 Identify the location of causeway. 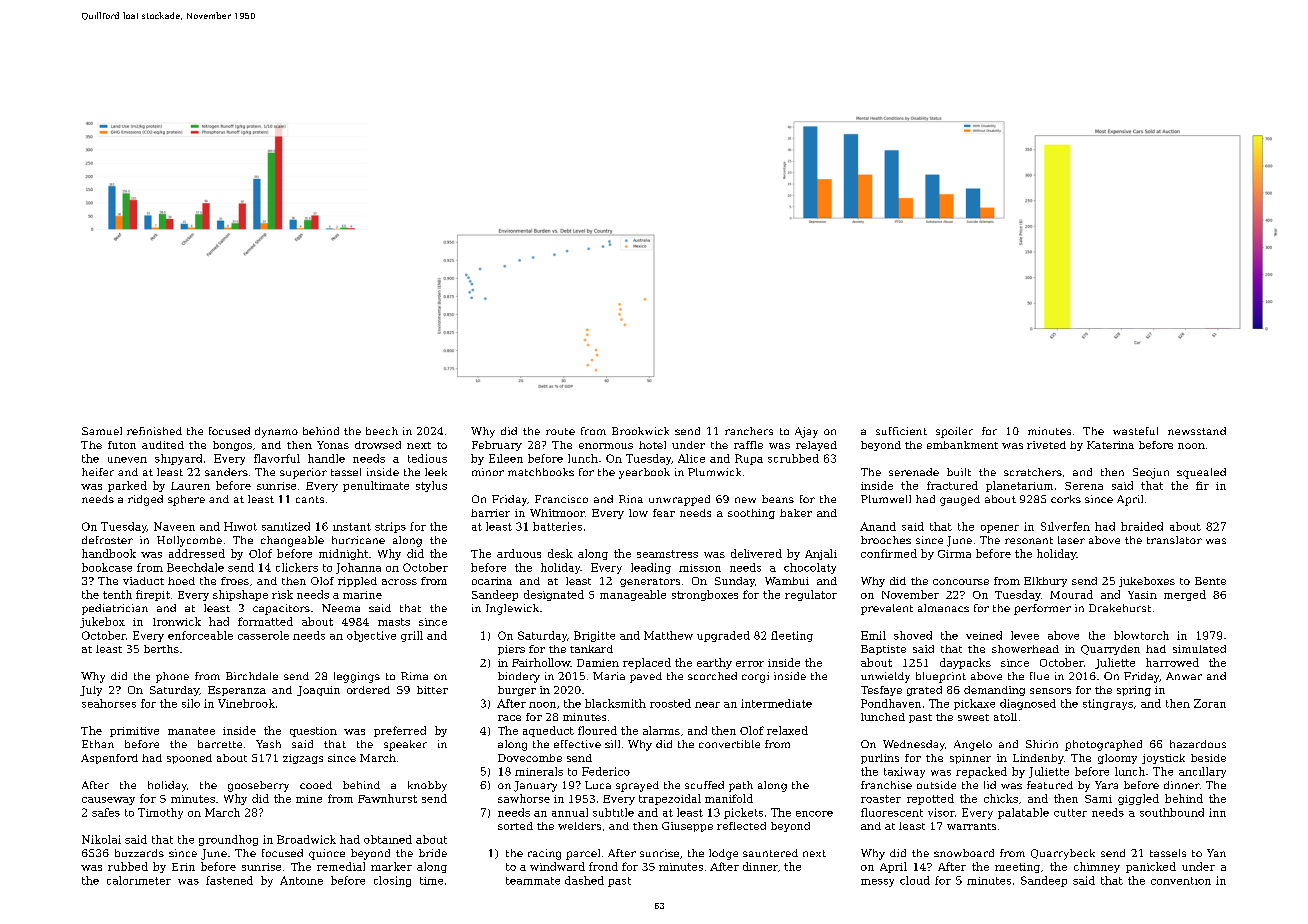
(108, 801).
